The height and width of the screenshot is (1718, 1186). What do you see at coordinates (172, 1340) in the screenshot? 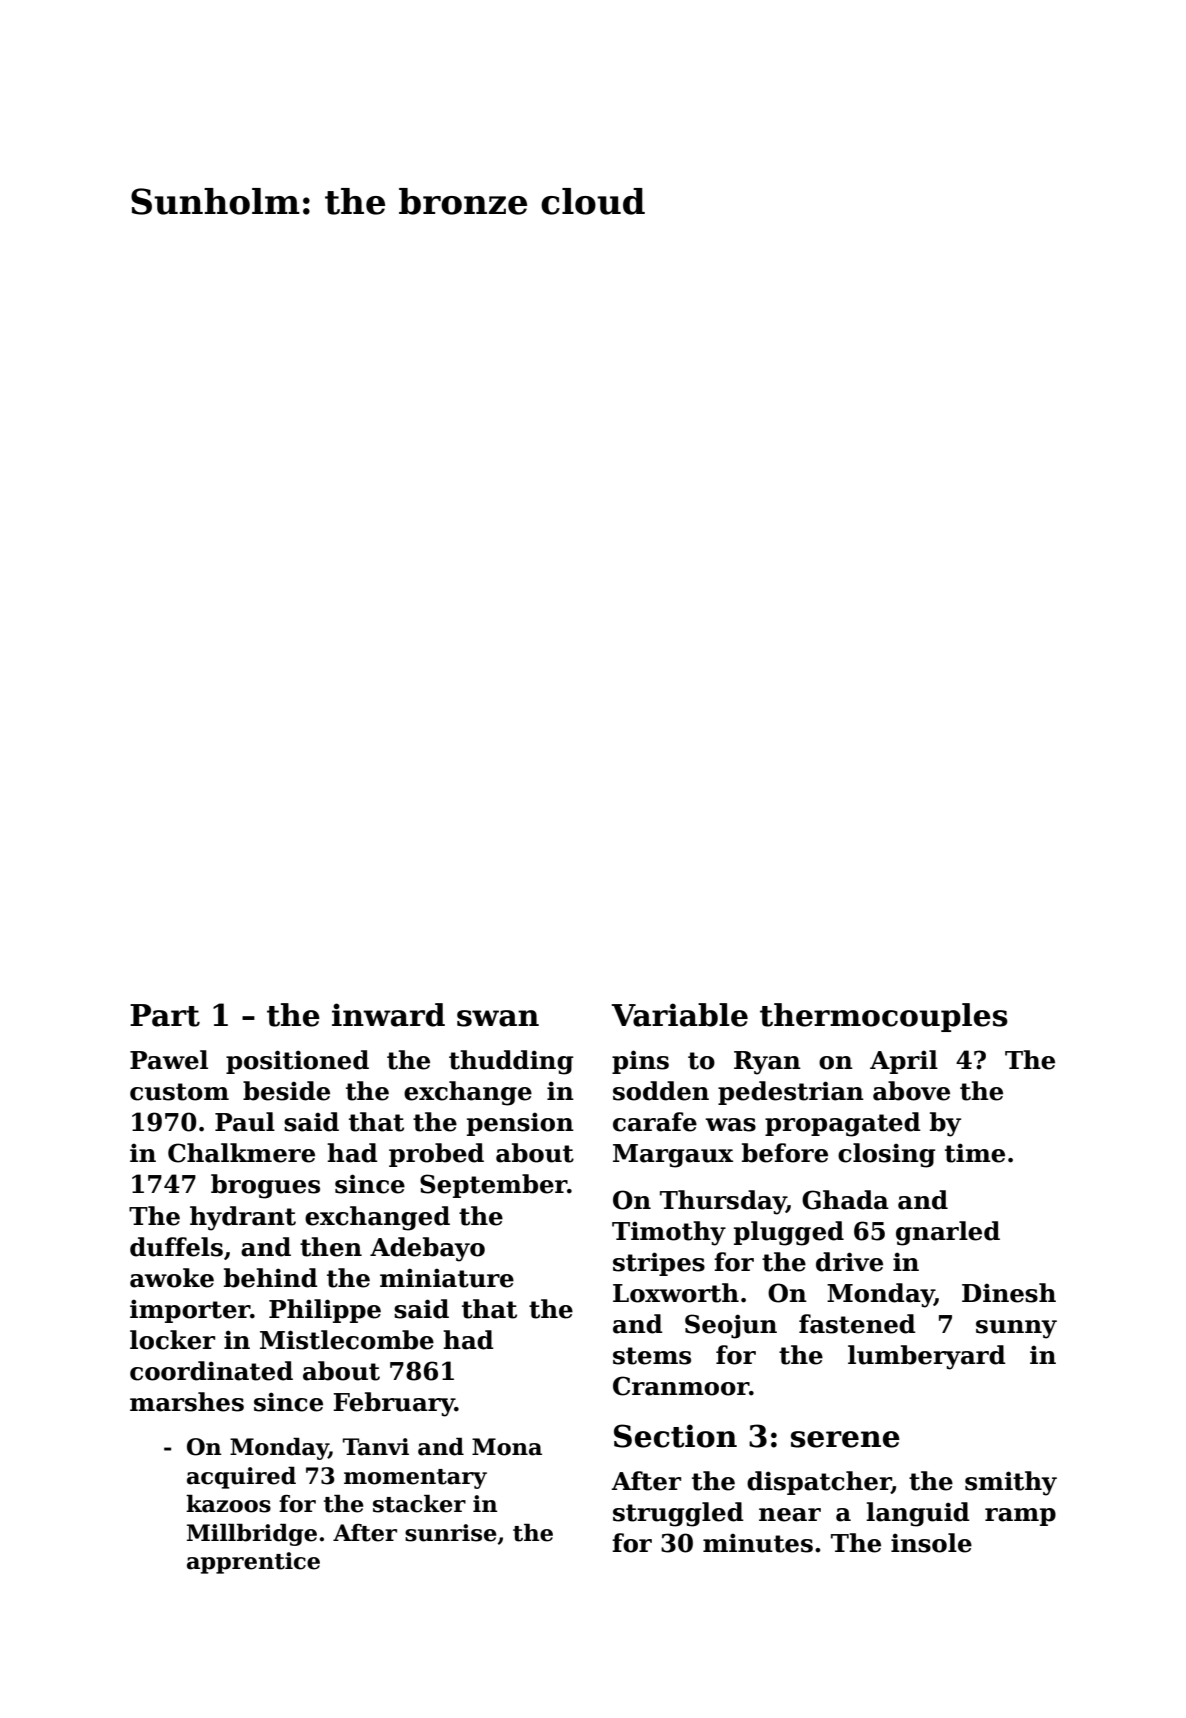
I see `locker` at bounding box center [172, 1340].
